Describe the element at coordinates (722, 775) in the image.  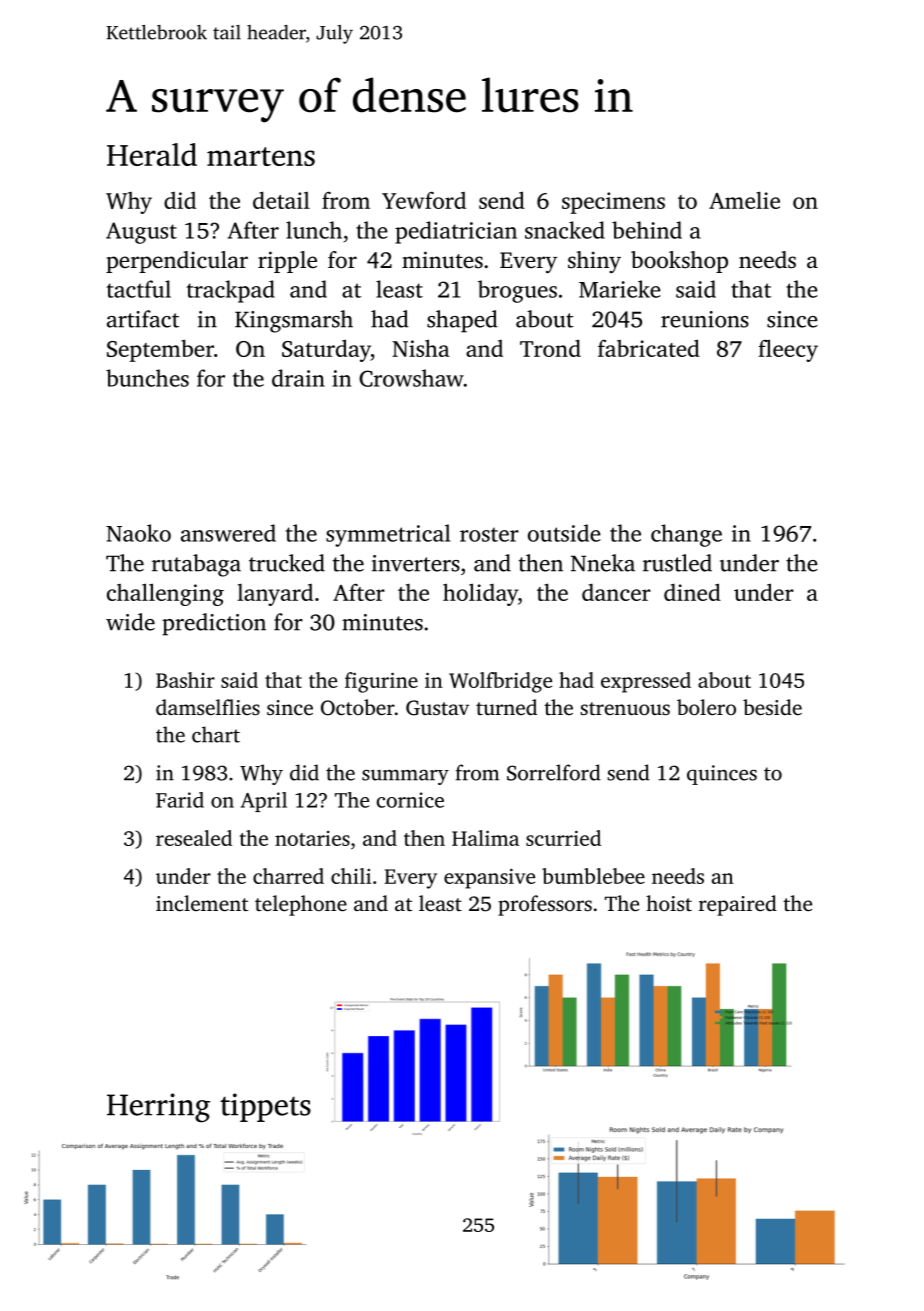
I see `quinces` at that location.
